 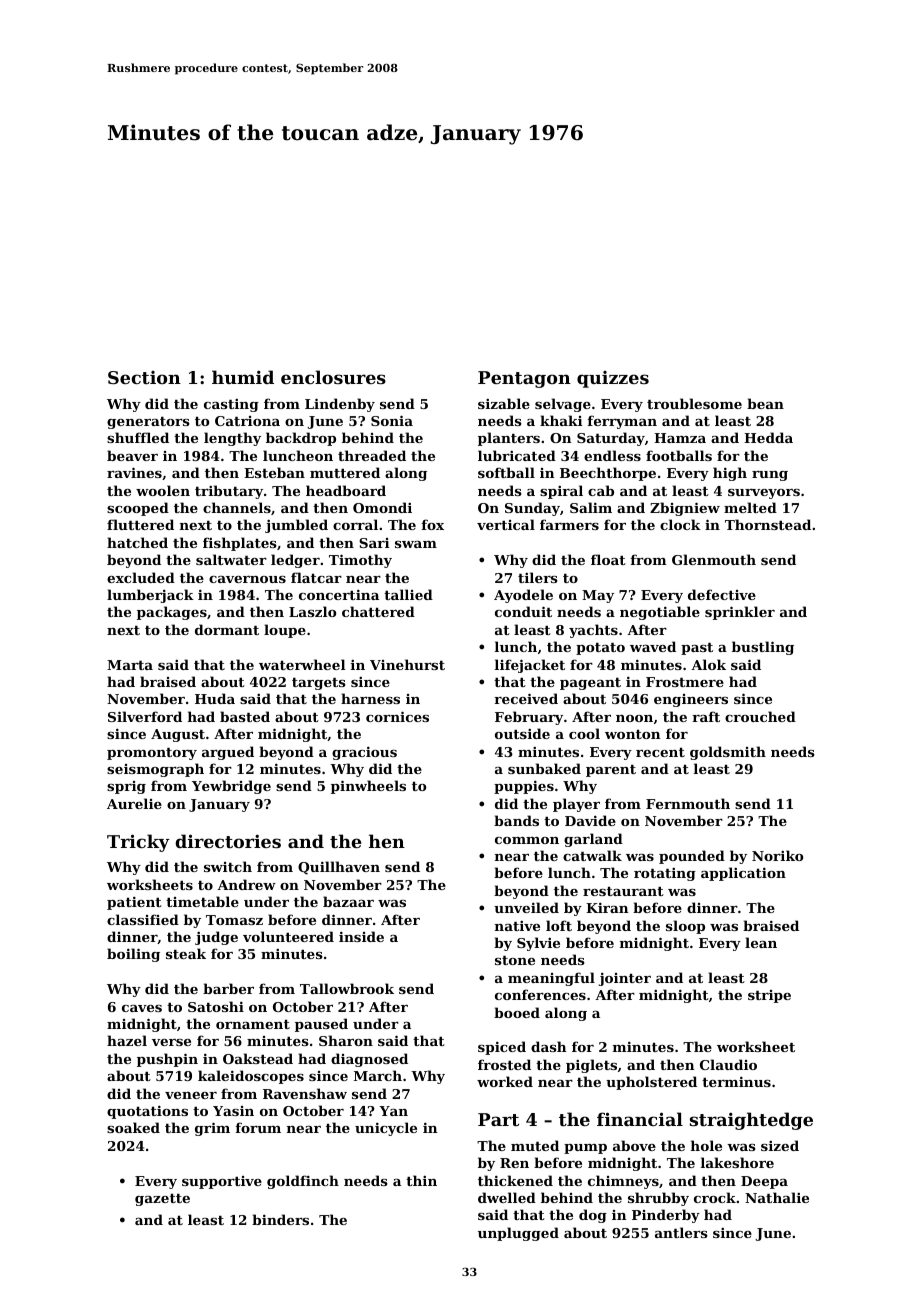 I want to click on application, so click(x=743, y=874).
